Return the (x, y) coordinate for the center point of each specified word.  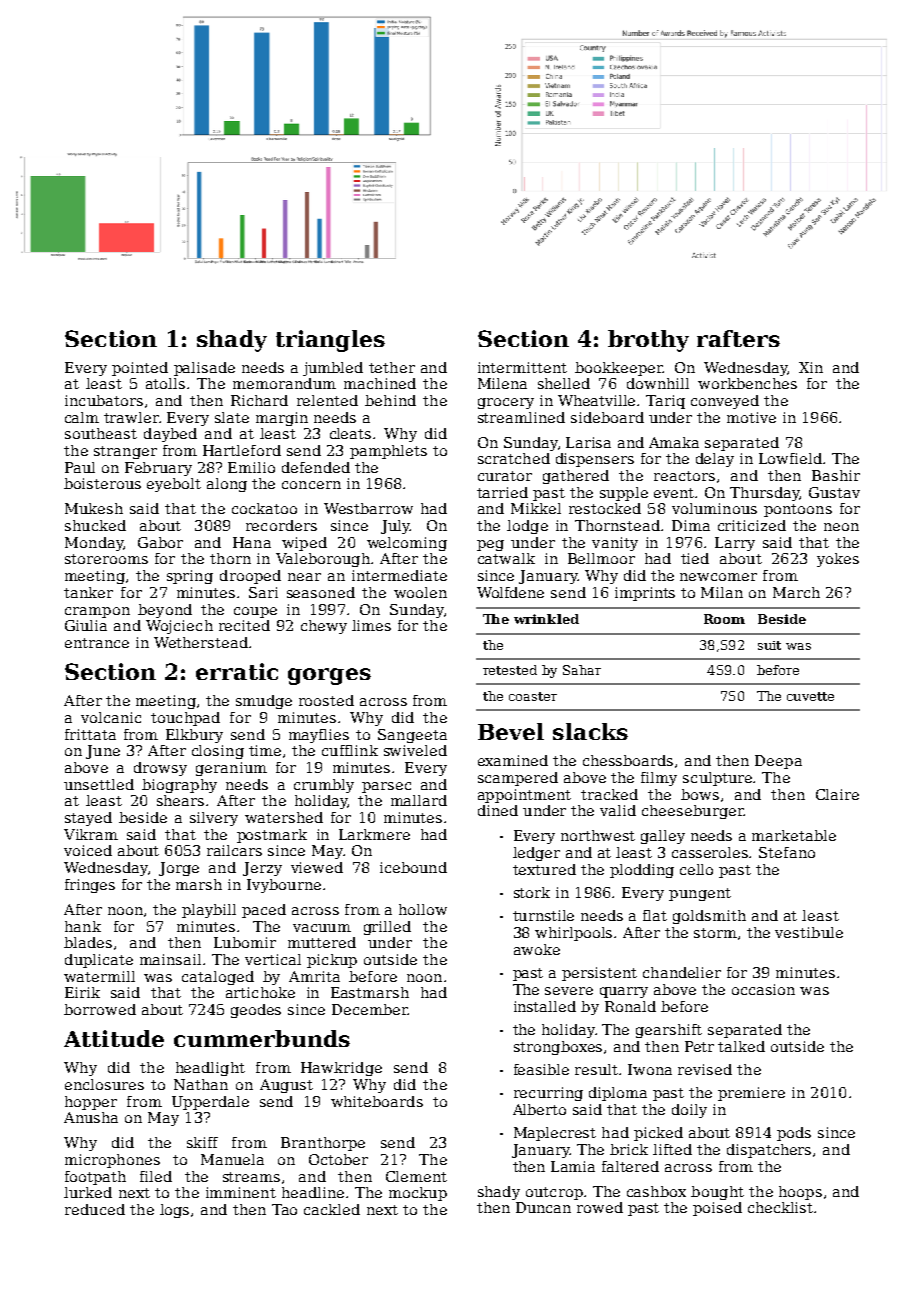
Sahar (582, 670)
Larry (735, 544)
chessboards (628, 760)
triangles (330, 341)
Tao (284, 1209)
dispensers (595, 460)
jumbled (333, 369)
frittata (90, 734)
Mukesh (94, 508)
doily (689, 1111)
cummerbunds (262, 1038)
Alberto (539, 1109)
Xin (811, 367)
